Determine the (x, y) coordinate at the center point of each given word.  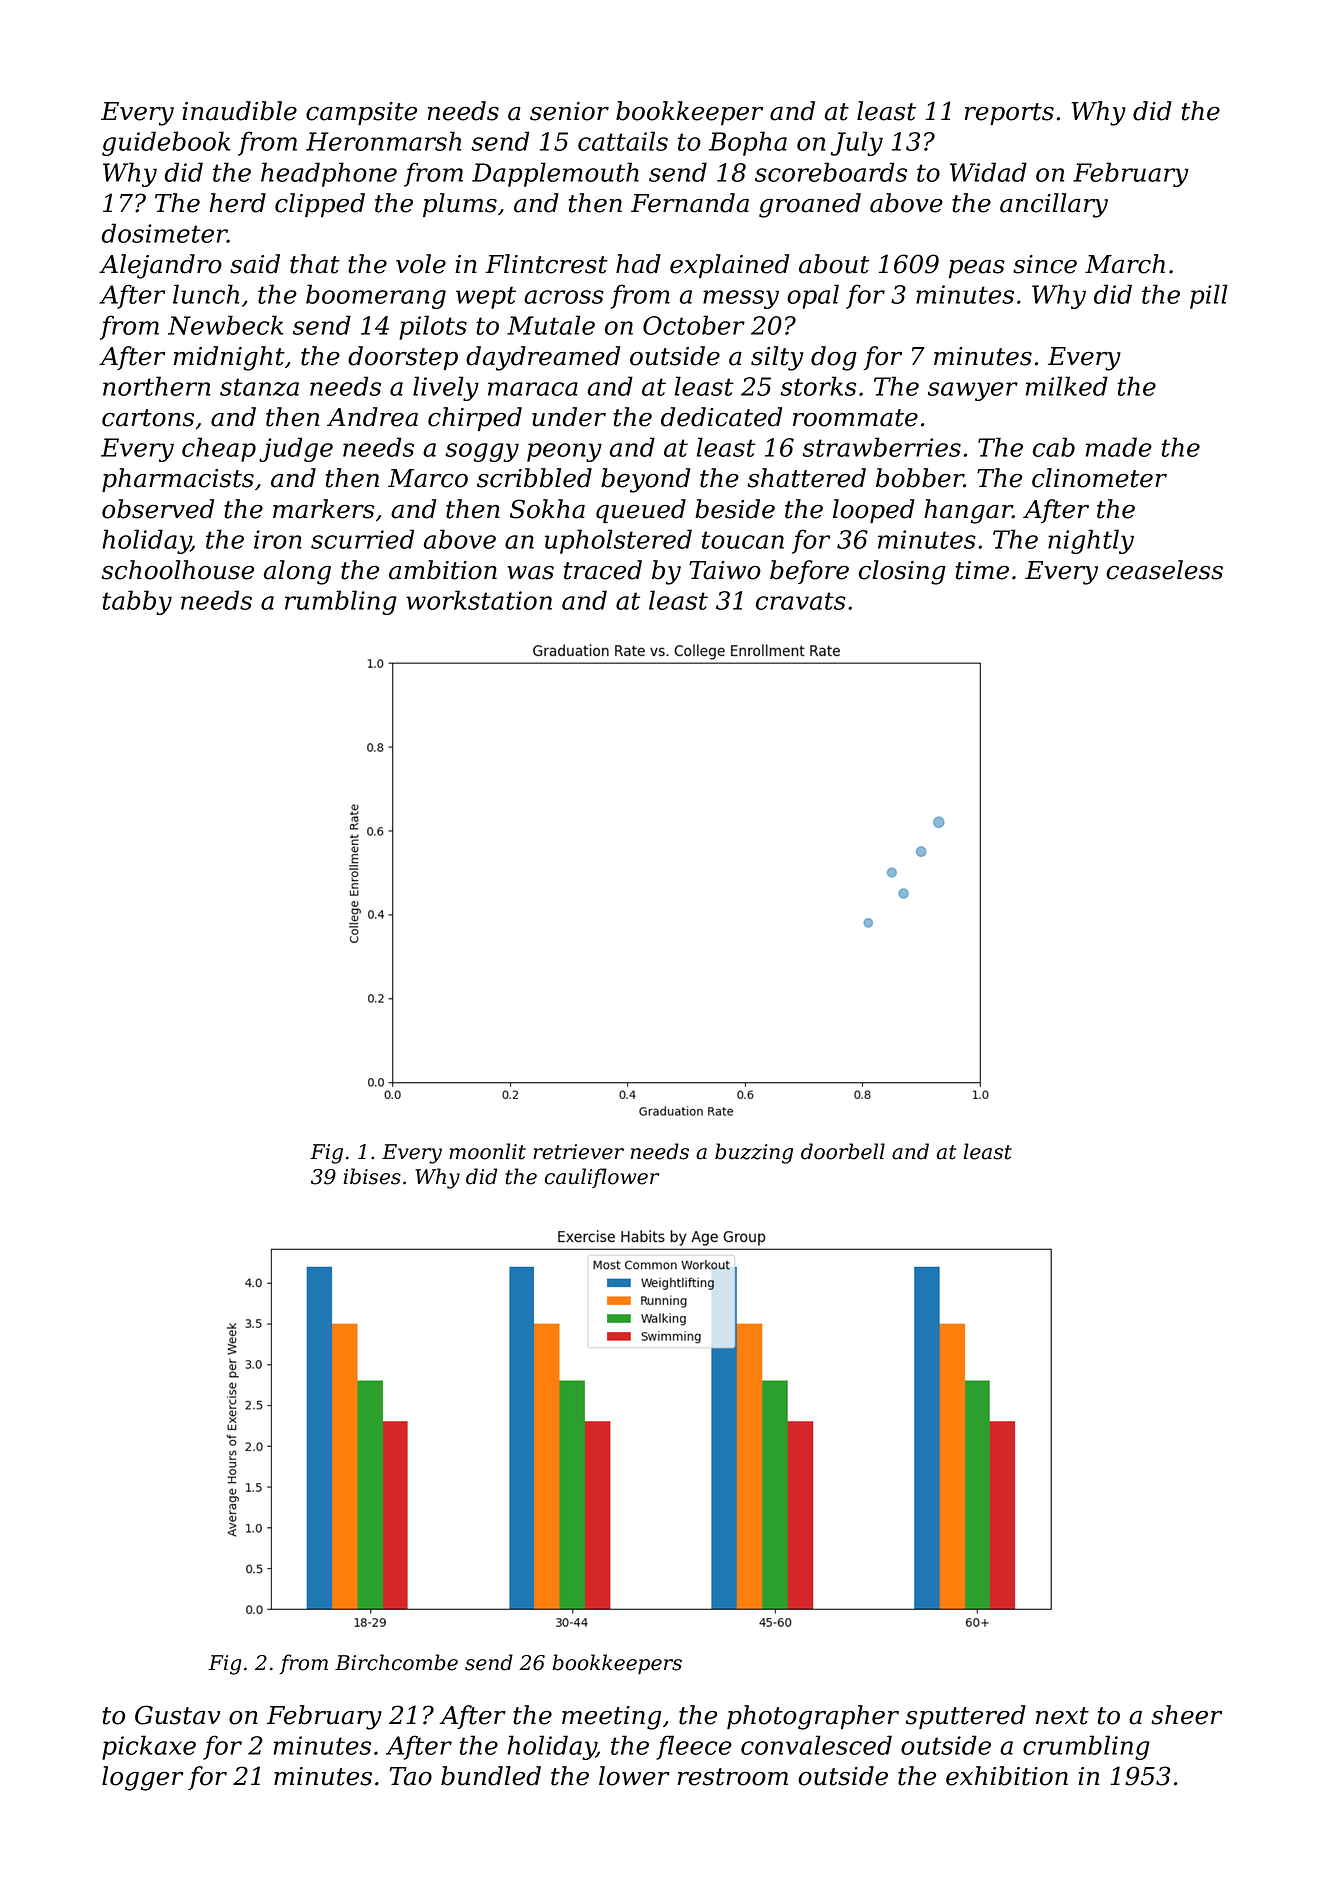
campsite (361, 113)
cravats (801, 601)
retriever (578, 1152)
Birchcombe (396, 1662)
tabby (137, 602)
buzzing (754, 1153)
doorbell (843, 1151)
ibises (372, 1176)
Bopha (748, 143)
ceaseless (1164, 570)
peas (977, 269)
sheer (1186, 1715)
